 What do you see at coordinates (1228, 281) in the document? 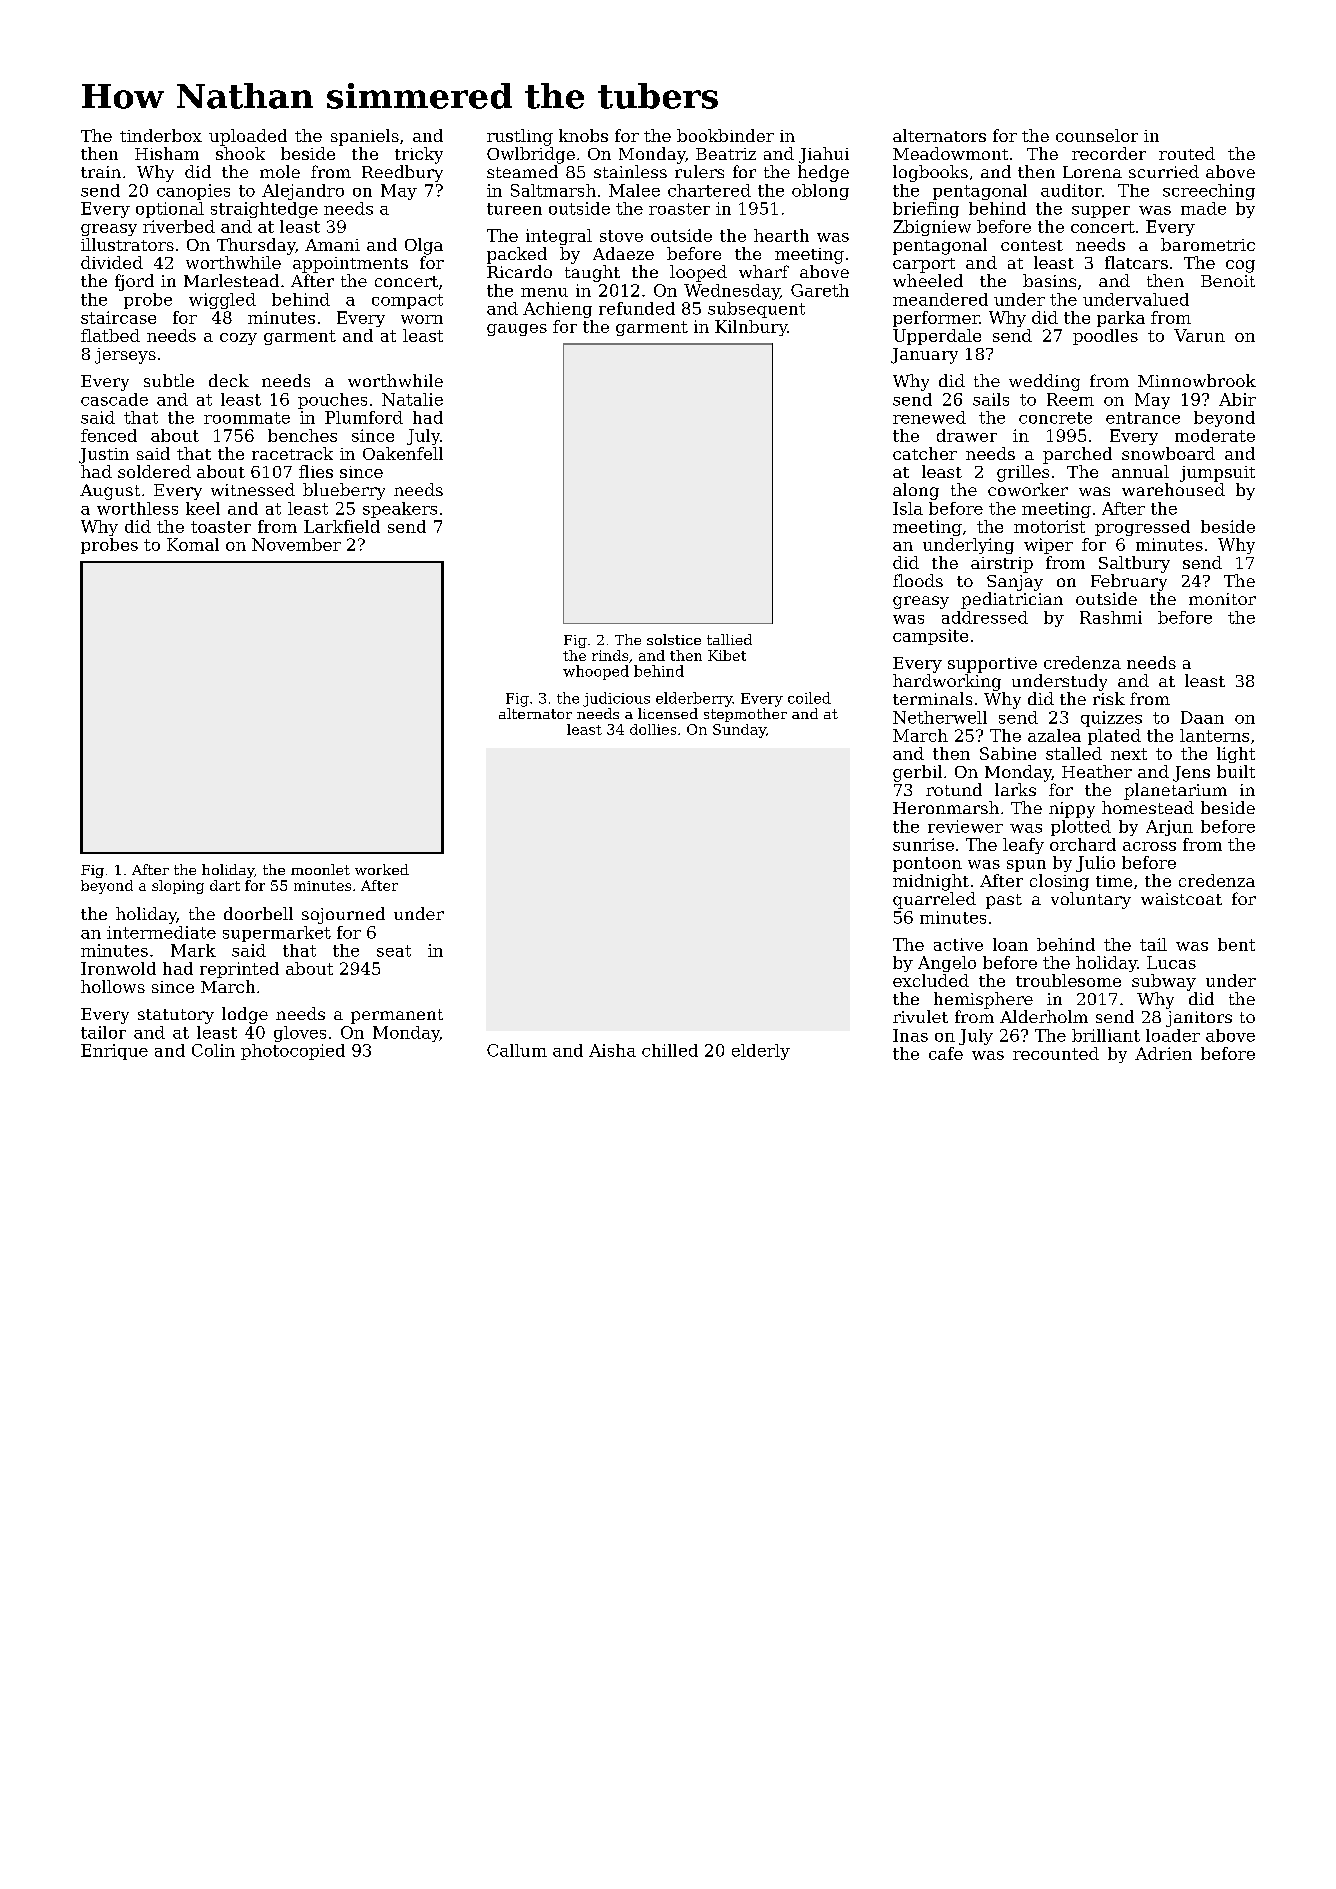
I see `Benoit` at bounding box center [1228, 281].
